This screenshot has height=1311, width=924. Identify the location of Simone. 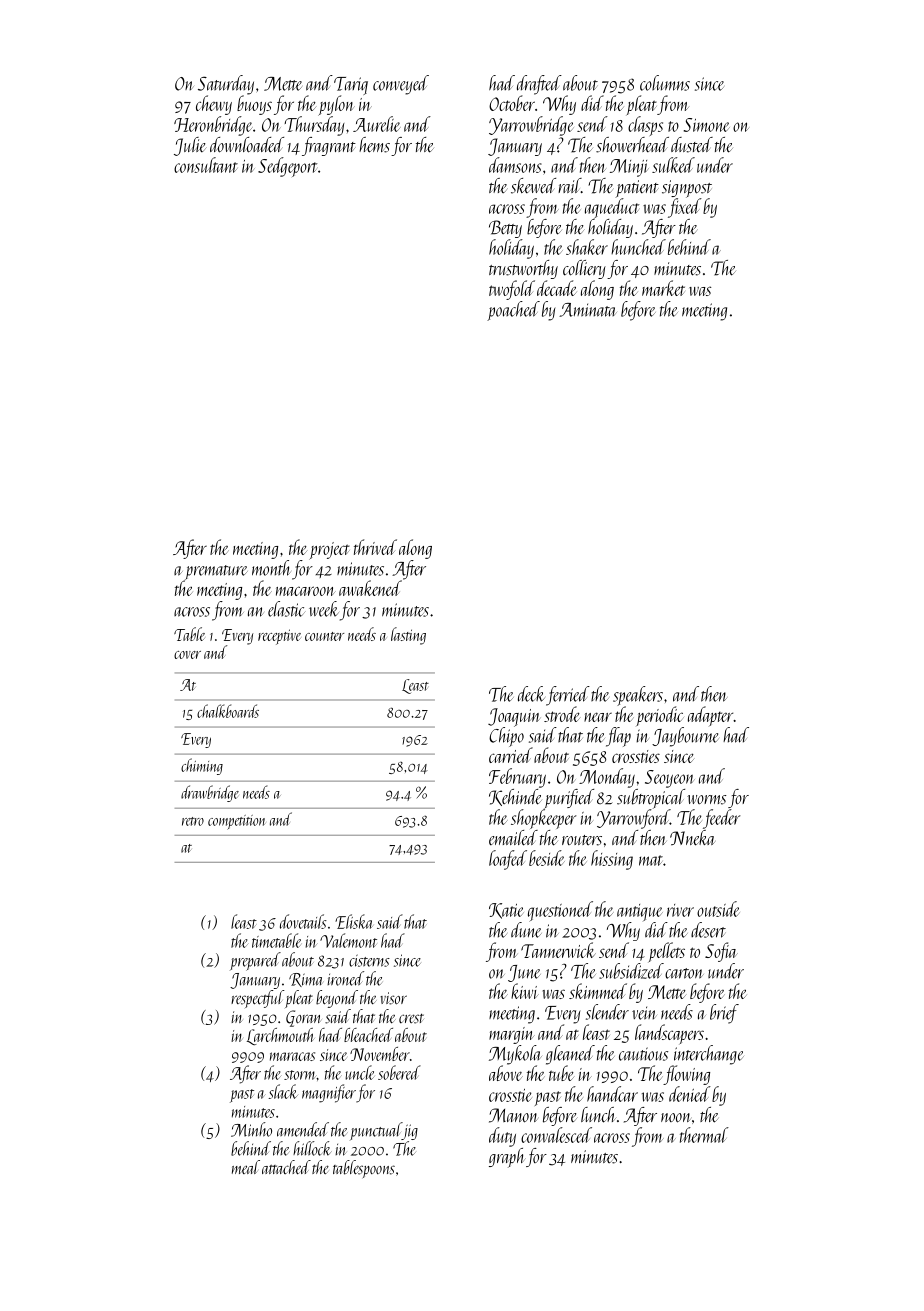
(707, 125).
